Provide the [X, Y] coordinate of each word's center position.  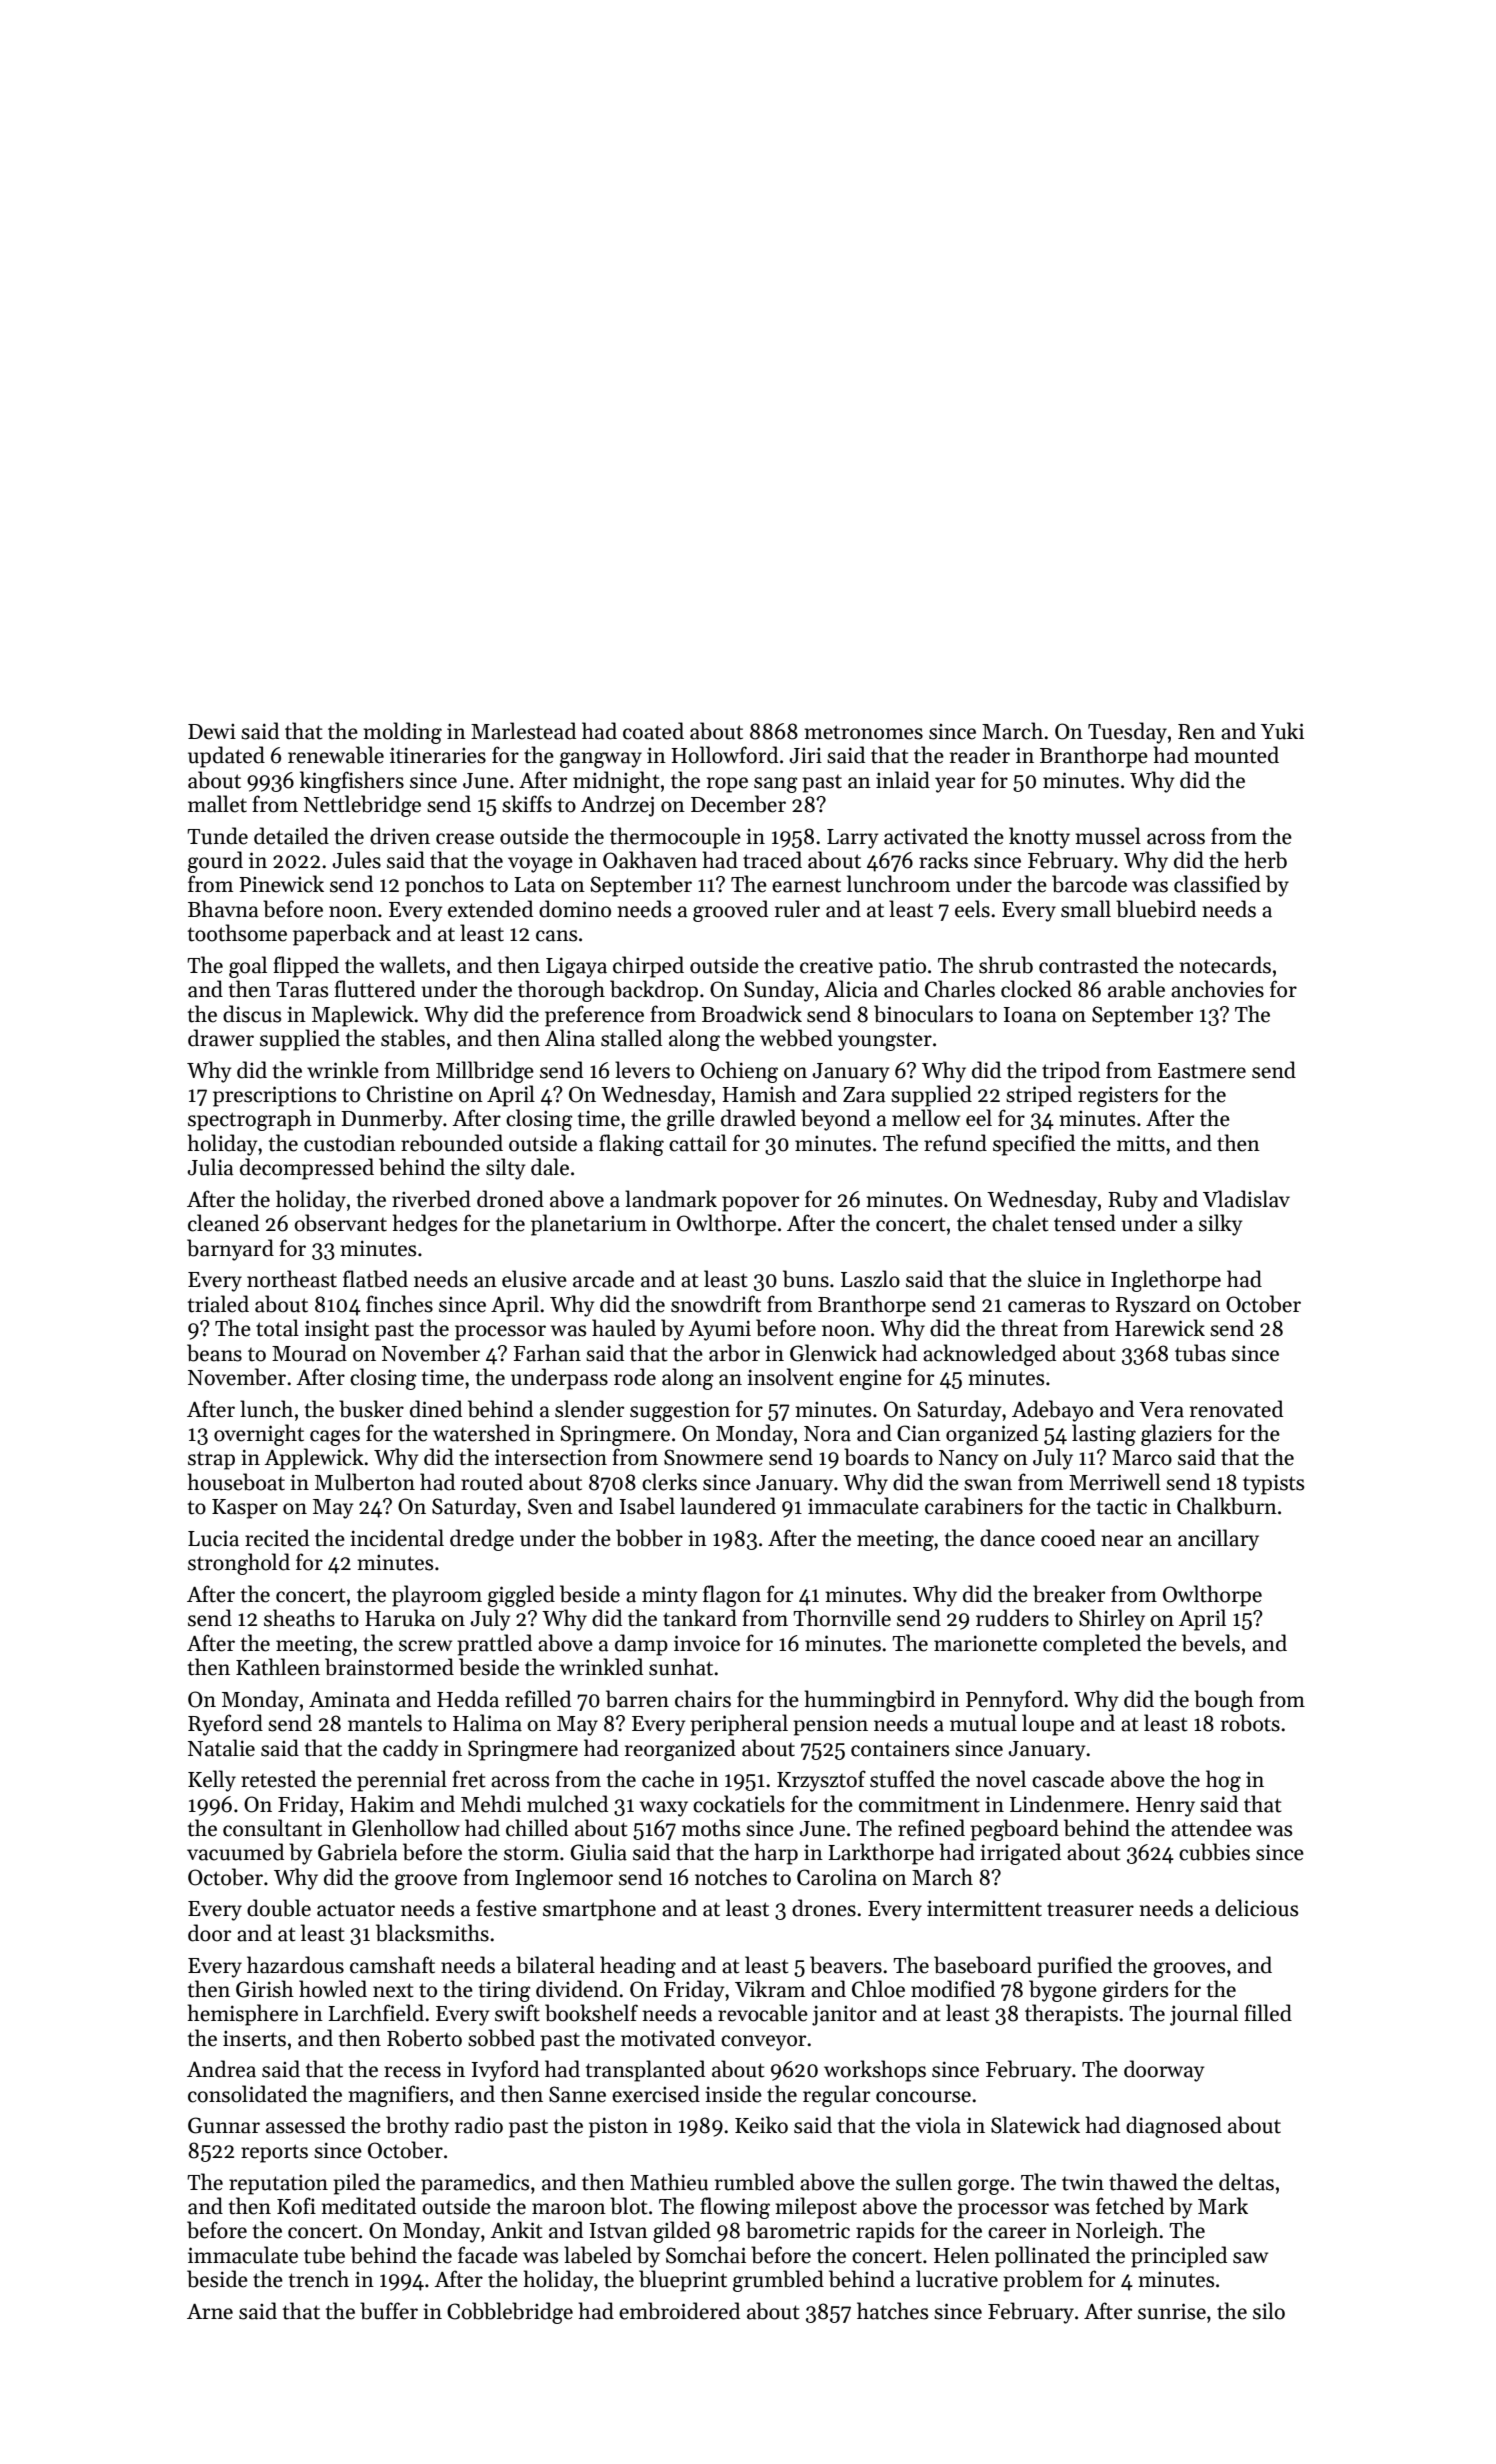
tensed [1085, 1223]
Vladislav [1246, 1199]
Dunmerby [391, 1120]
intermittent [984, 1908]
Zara [864, 1095]
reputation [278, 2184]
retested [278, 1779]
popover [760, 1204]
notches [731, 1877]
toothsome [237, 933]
